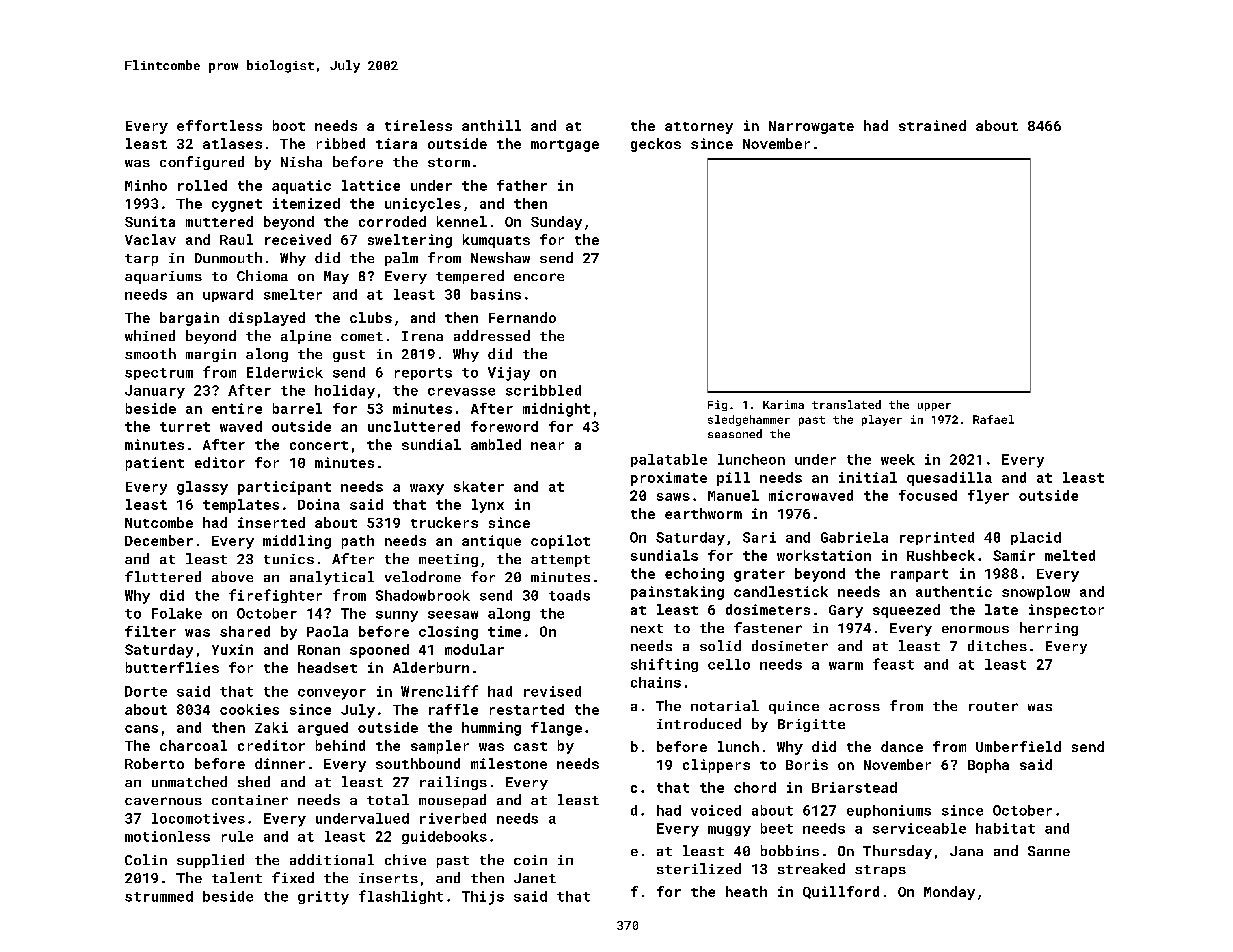  I want to click on configured, so click(202, 163).
